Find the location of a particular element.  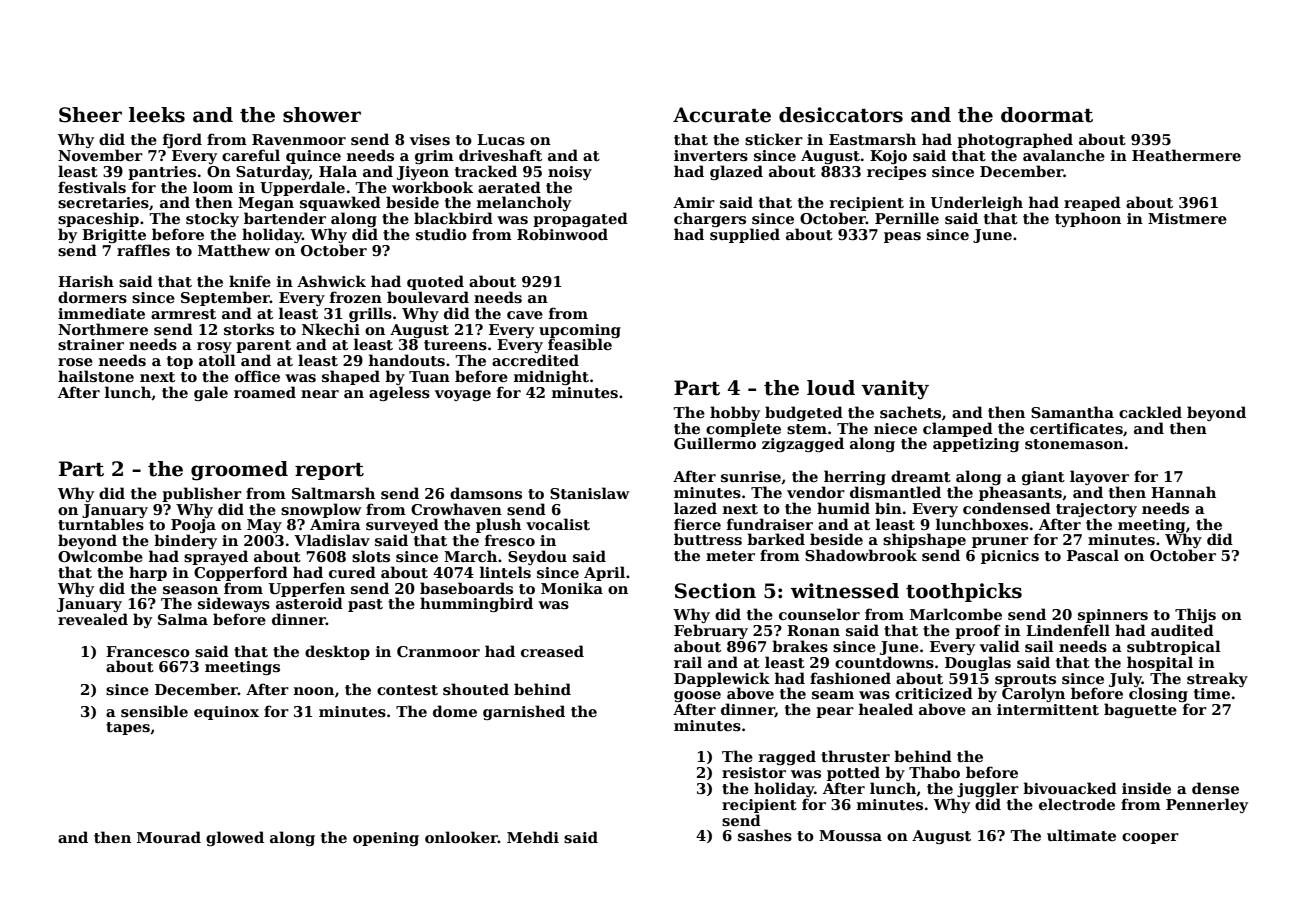

publisher is located at coordinates (202, 494).
